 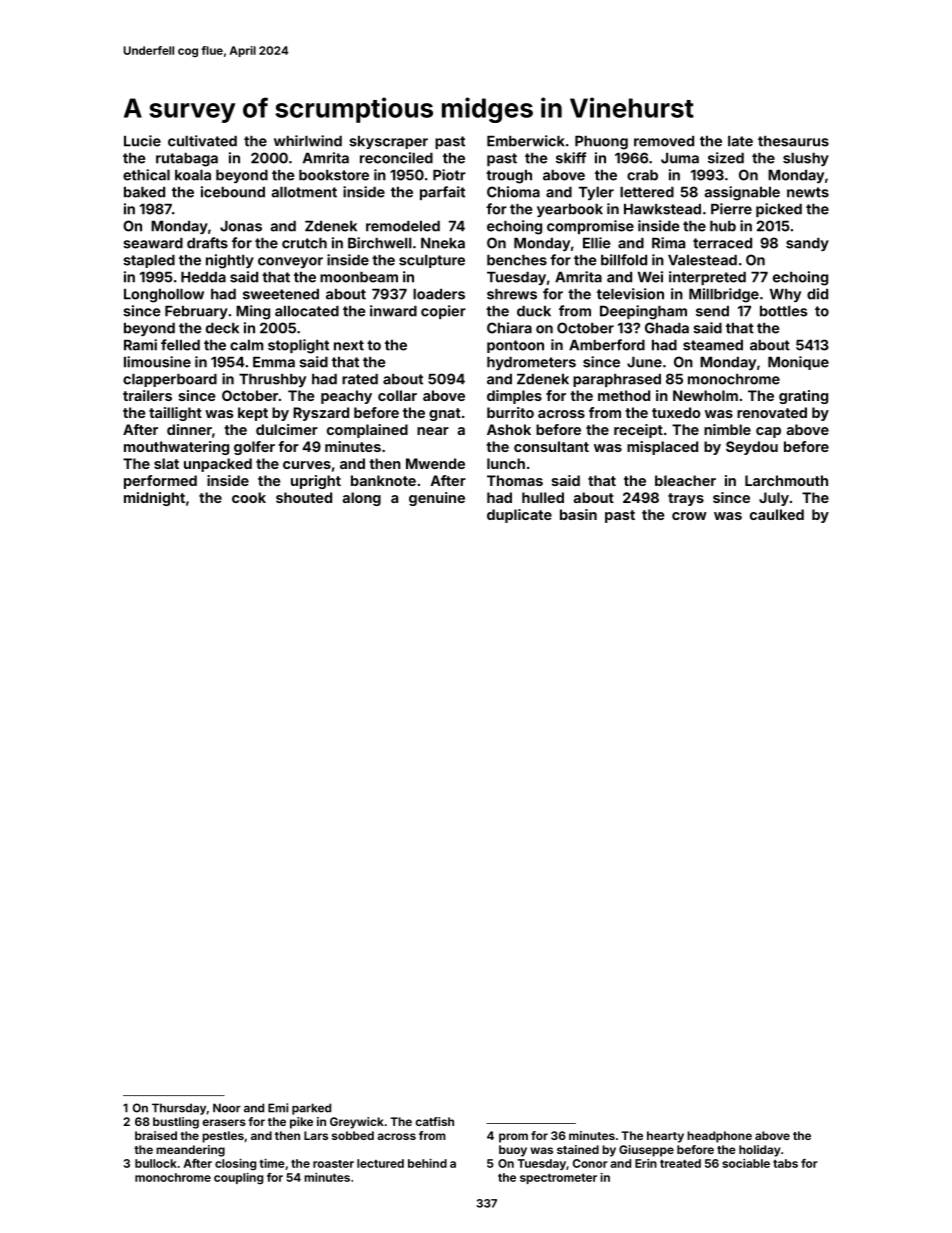 I want to click on Emi, so click(x=278, y=1108).
